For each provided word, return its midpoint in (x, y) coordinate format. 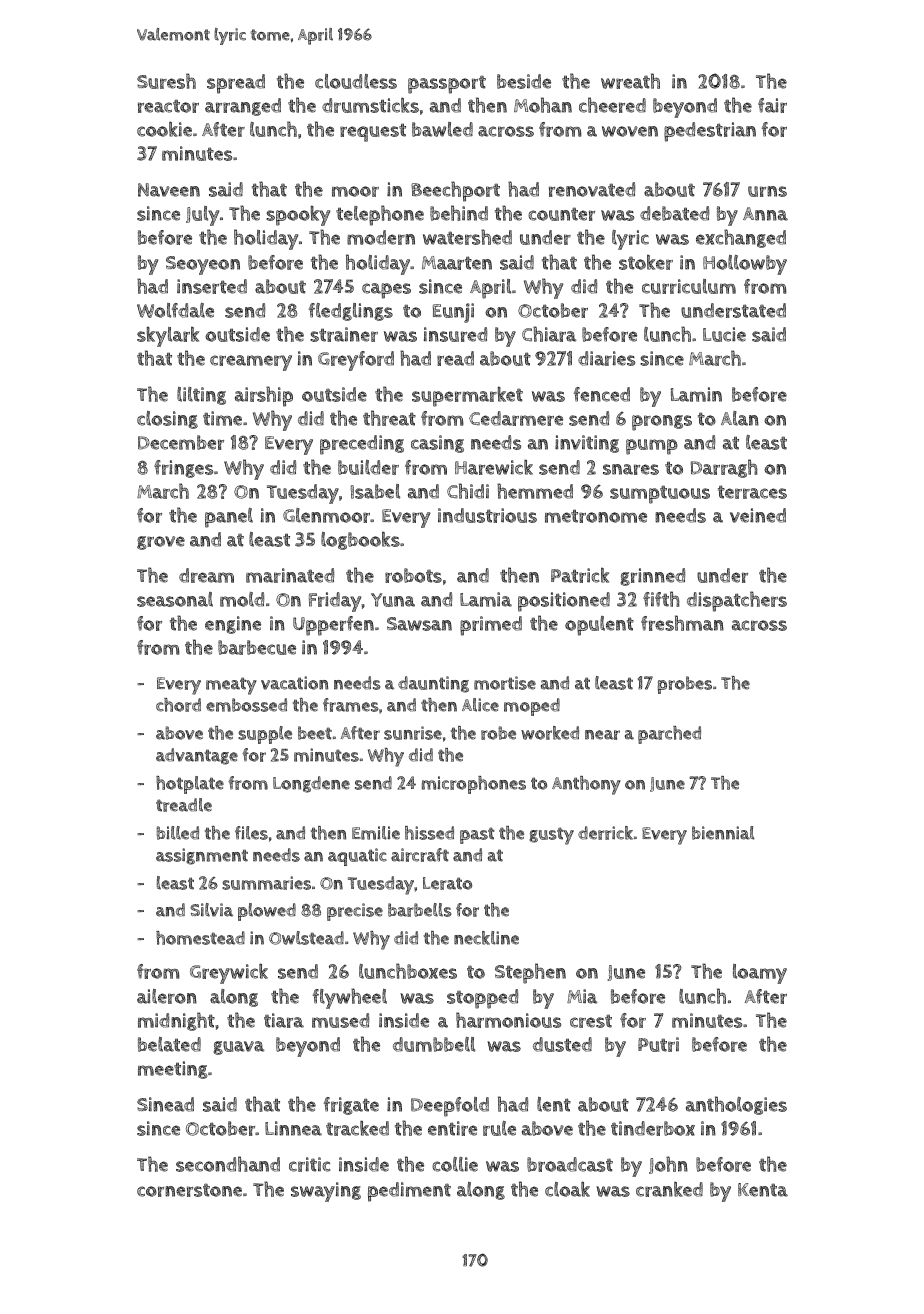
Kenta (763, 1190)
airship (264, 396)
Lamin (696, 394)
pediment (409, 1192)
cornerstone (189, 1190)
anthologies (736, 1105)
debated (674, 213)
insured (455, 334)
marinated (290, 575)
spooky (298, 215)
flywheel (350, 998)
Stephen (530, 973)
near (602, 735)
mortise (505, 683)
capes (386, 291)
